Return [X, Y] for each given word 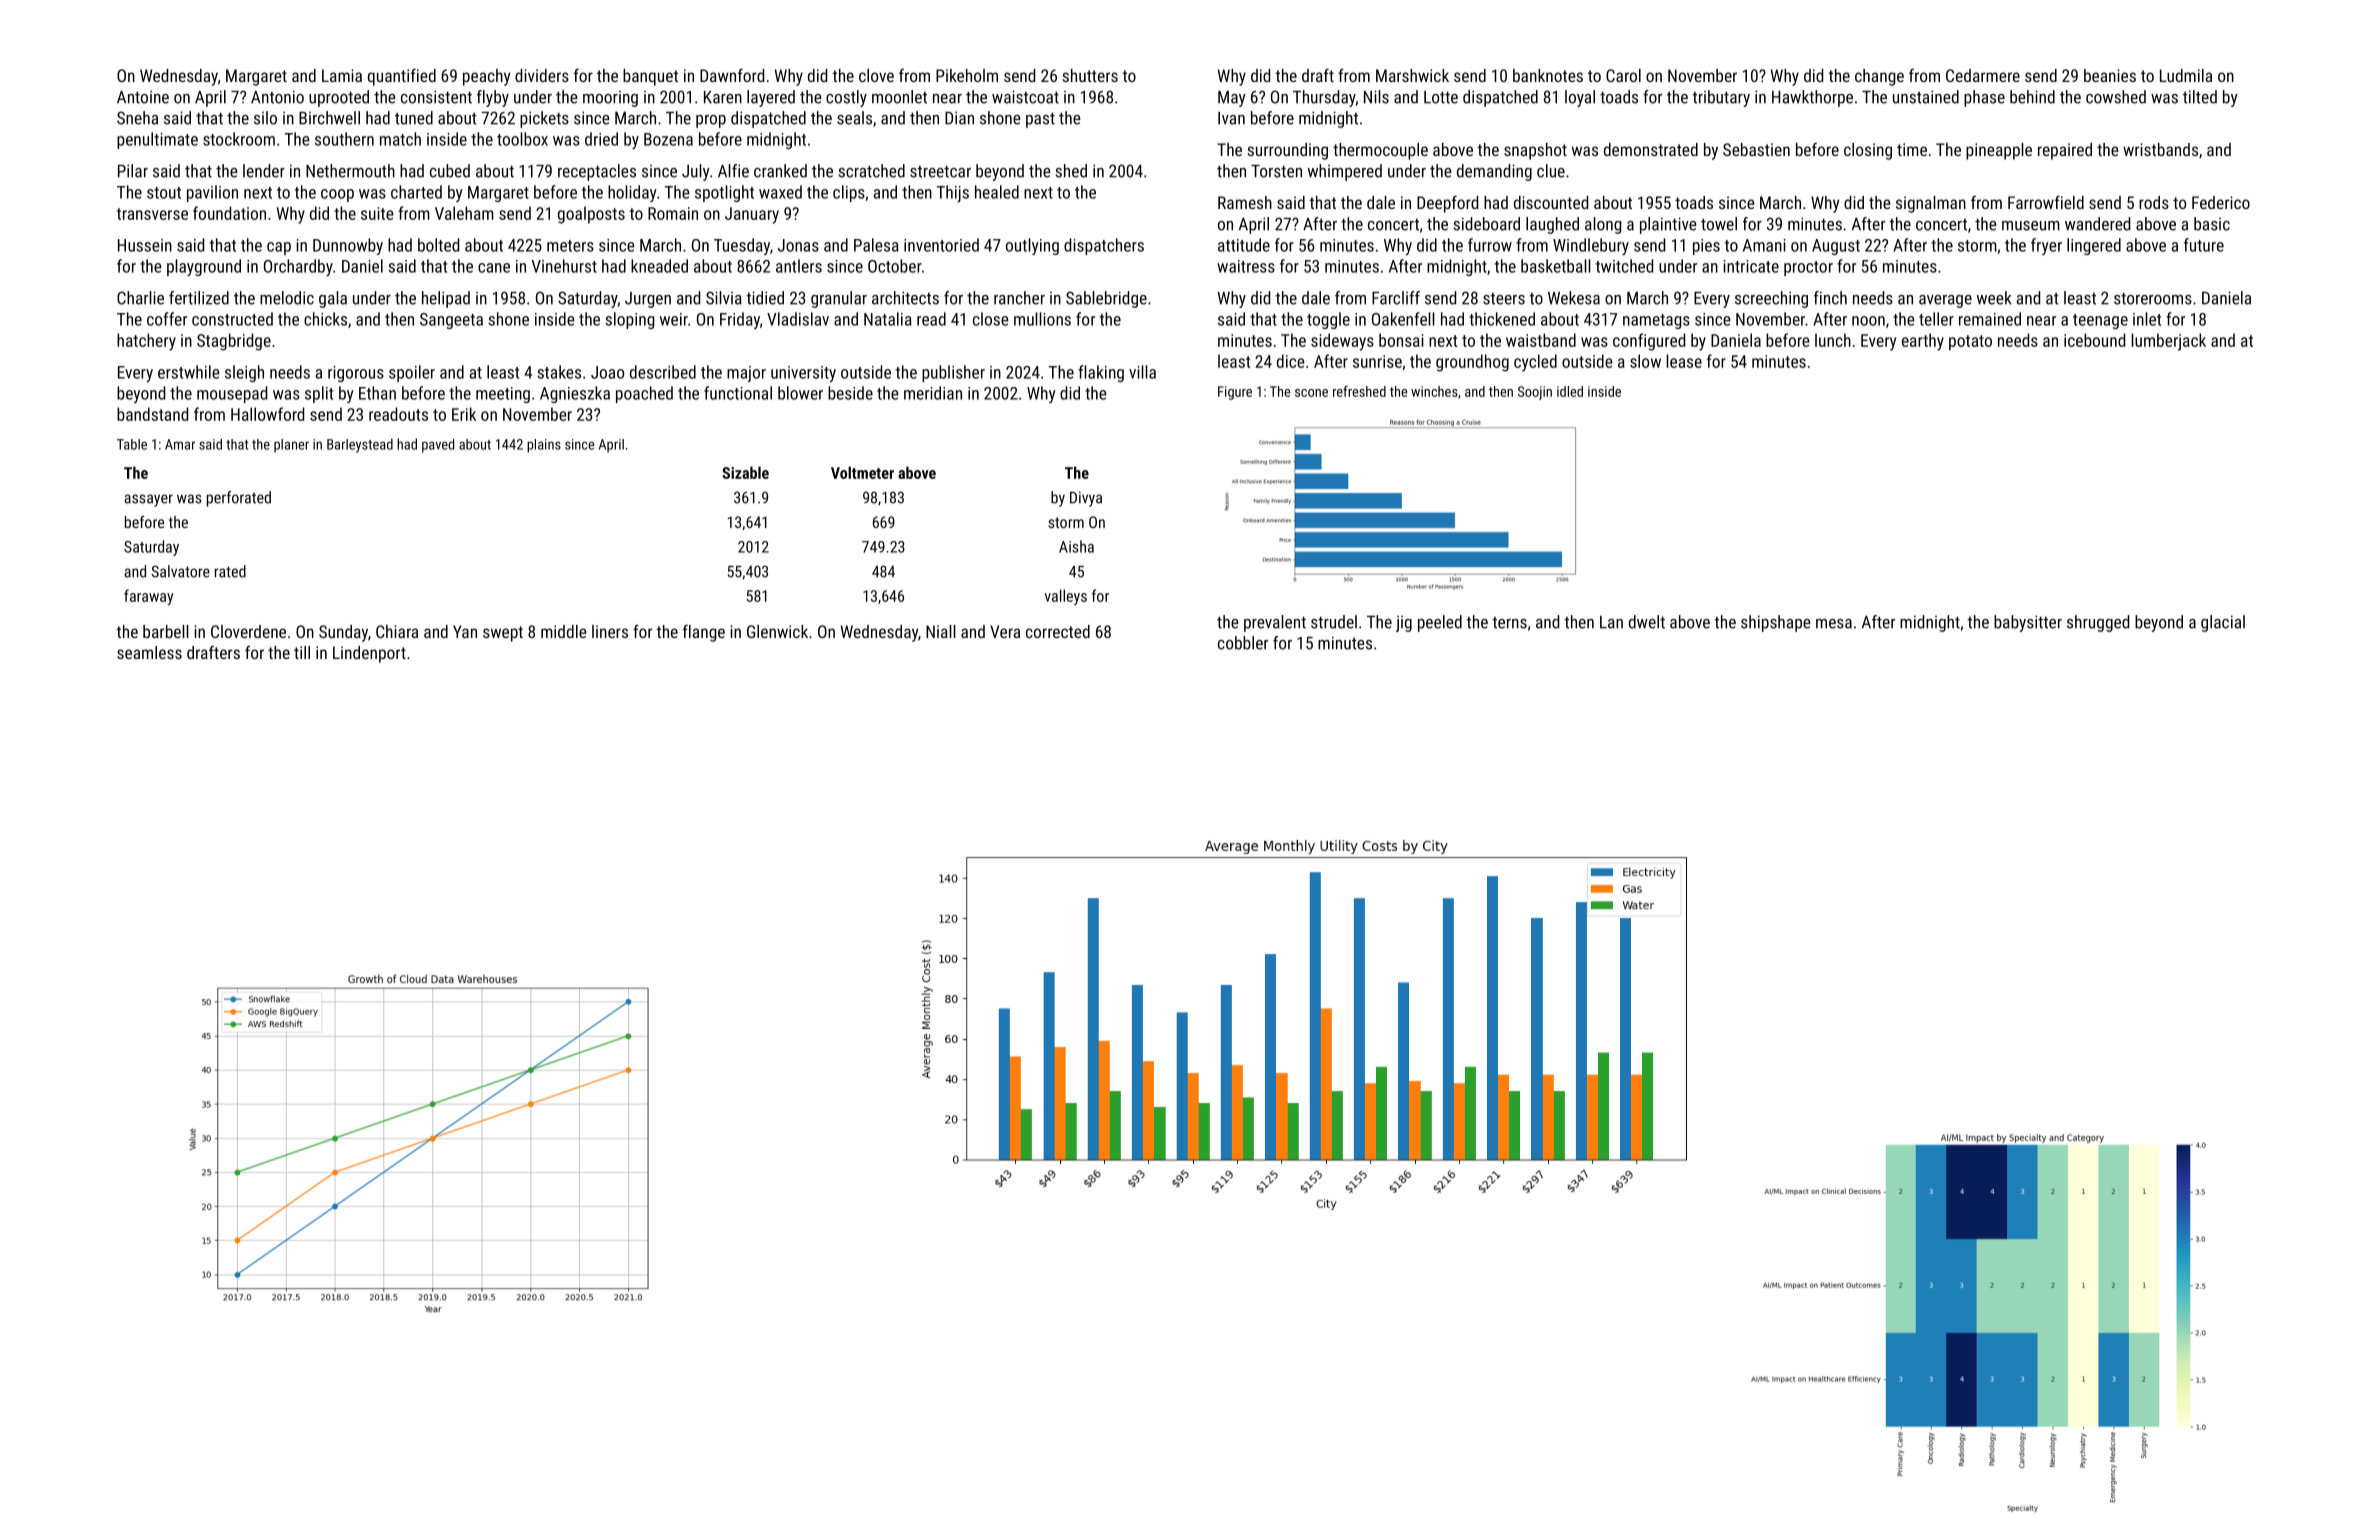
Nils [1376, 97]
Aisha [1076, 546]
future [2204, 245]
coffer [167, 319]
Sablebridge [1106, 299]
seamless [149, 652]
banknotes [1548, 75]
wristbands [2160, 149]
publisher [953, 373]
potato [1970, 343]
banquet [650, 77]
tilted [2200, 97]
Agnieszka [575, 394]
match [400, 139]
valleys [1066, 597]
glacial [2223, 623]
